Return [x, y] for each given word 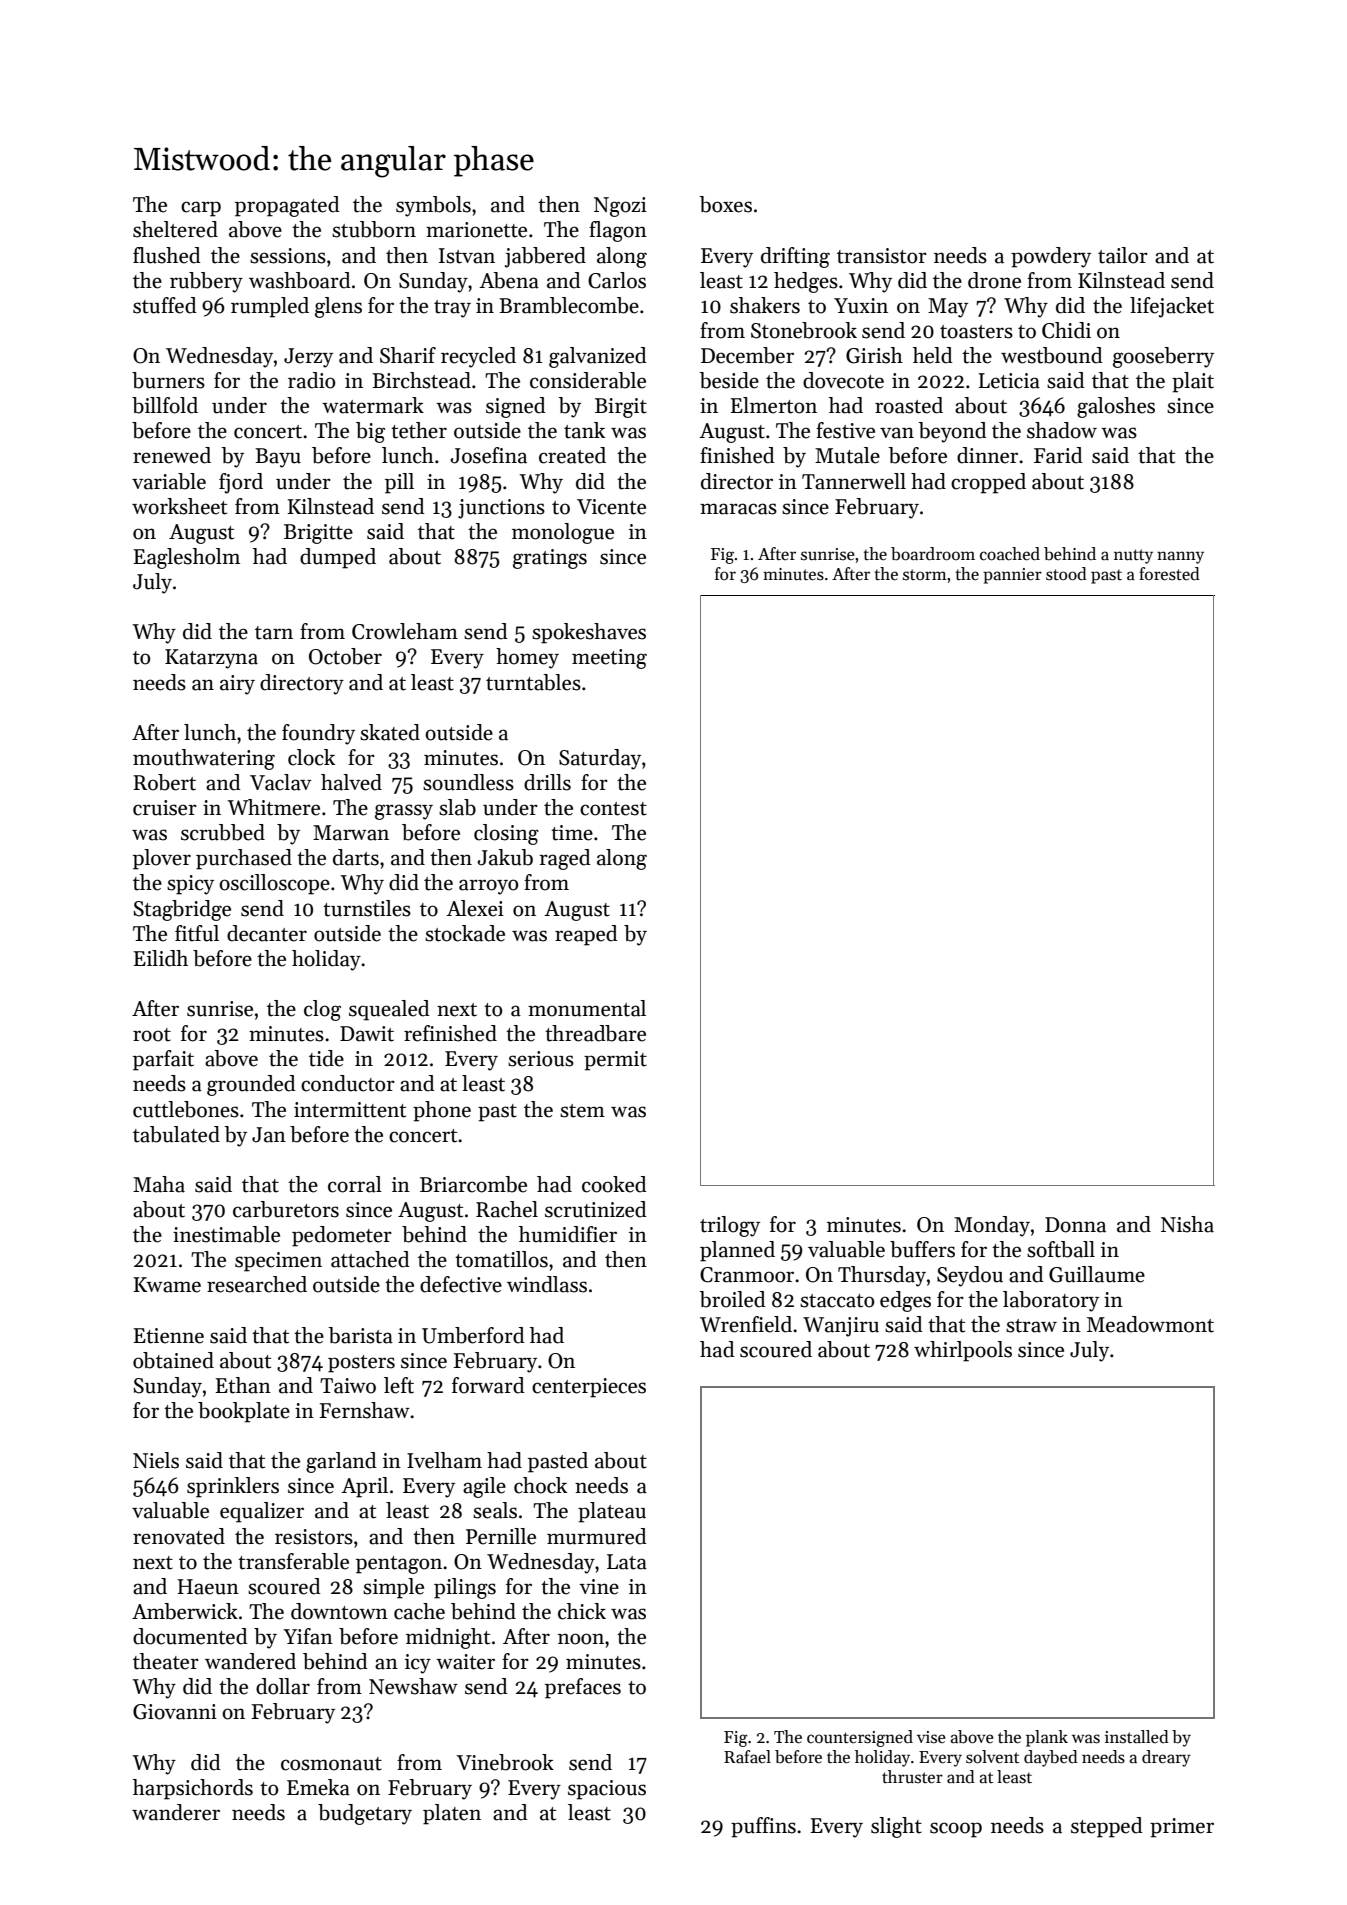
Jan [269, 1135]
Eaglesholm [187, 558]
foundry [318, 734]
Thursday [882, 1276]
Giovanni [175, 1712]
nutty [1133, 556]
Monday [992, 1226]
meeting [609, 659]
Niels [156, 1460]
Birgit [621, 408]
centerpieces [589, 1388]
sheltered [175, 229]
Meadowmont [1150, 1324]
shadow [1062, 430]
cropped [988, 483]
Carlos [617, 280]
